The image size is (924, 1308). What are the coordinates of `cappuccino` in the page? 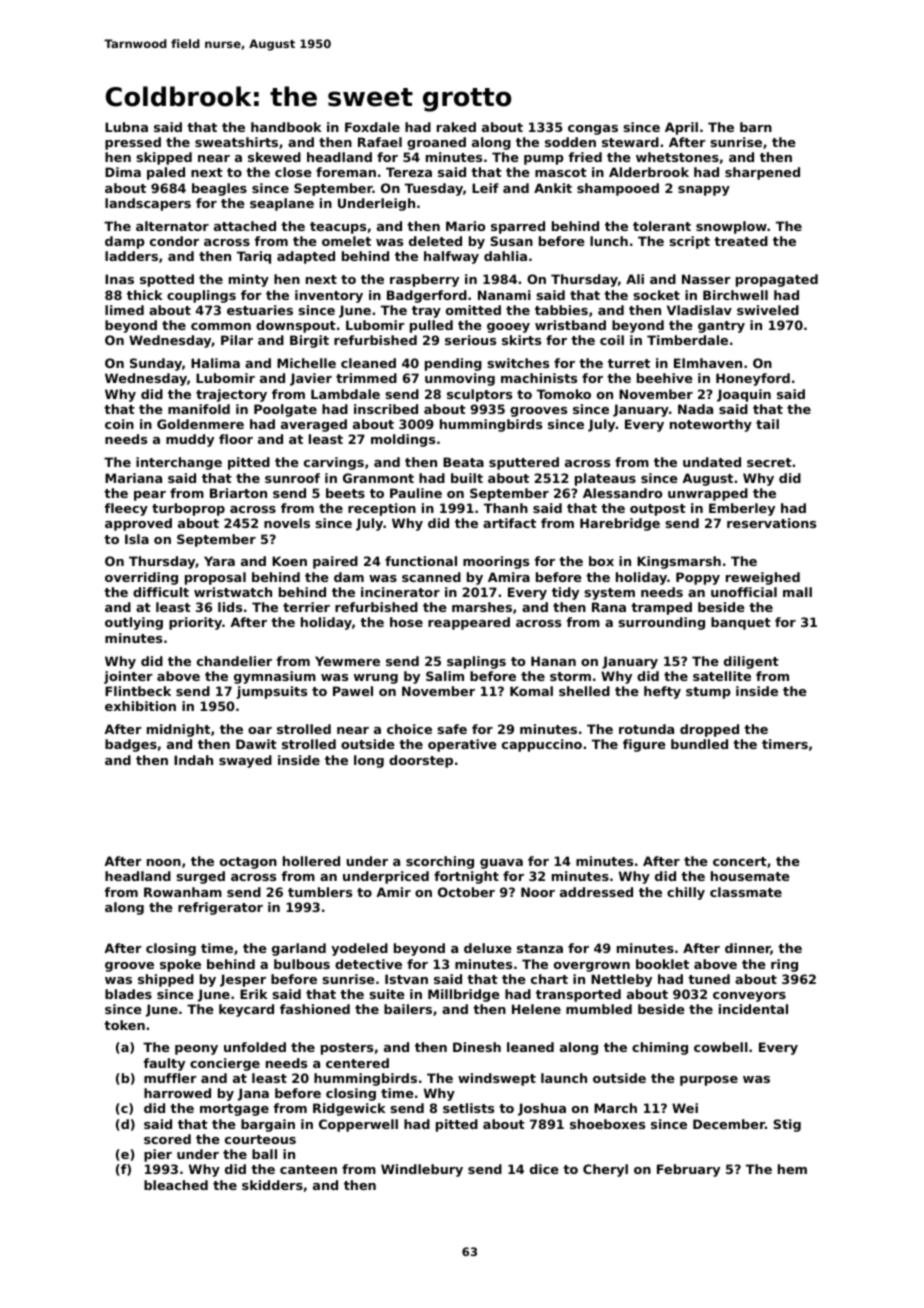 It's located at (542, 745).
